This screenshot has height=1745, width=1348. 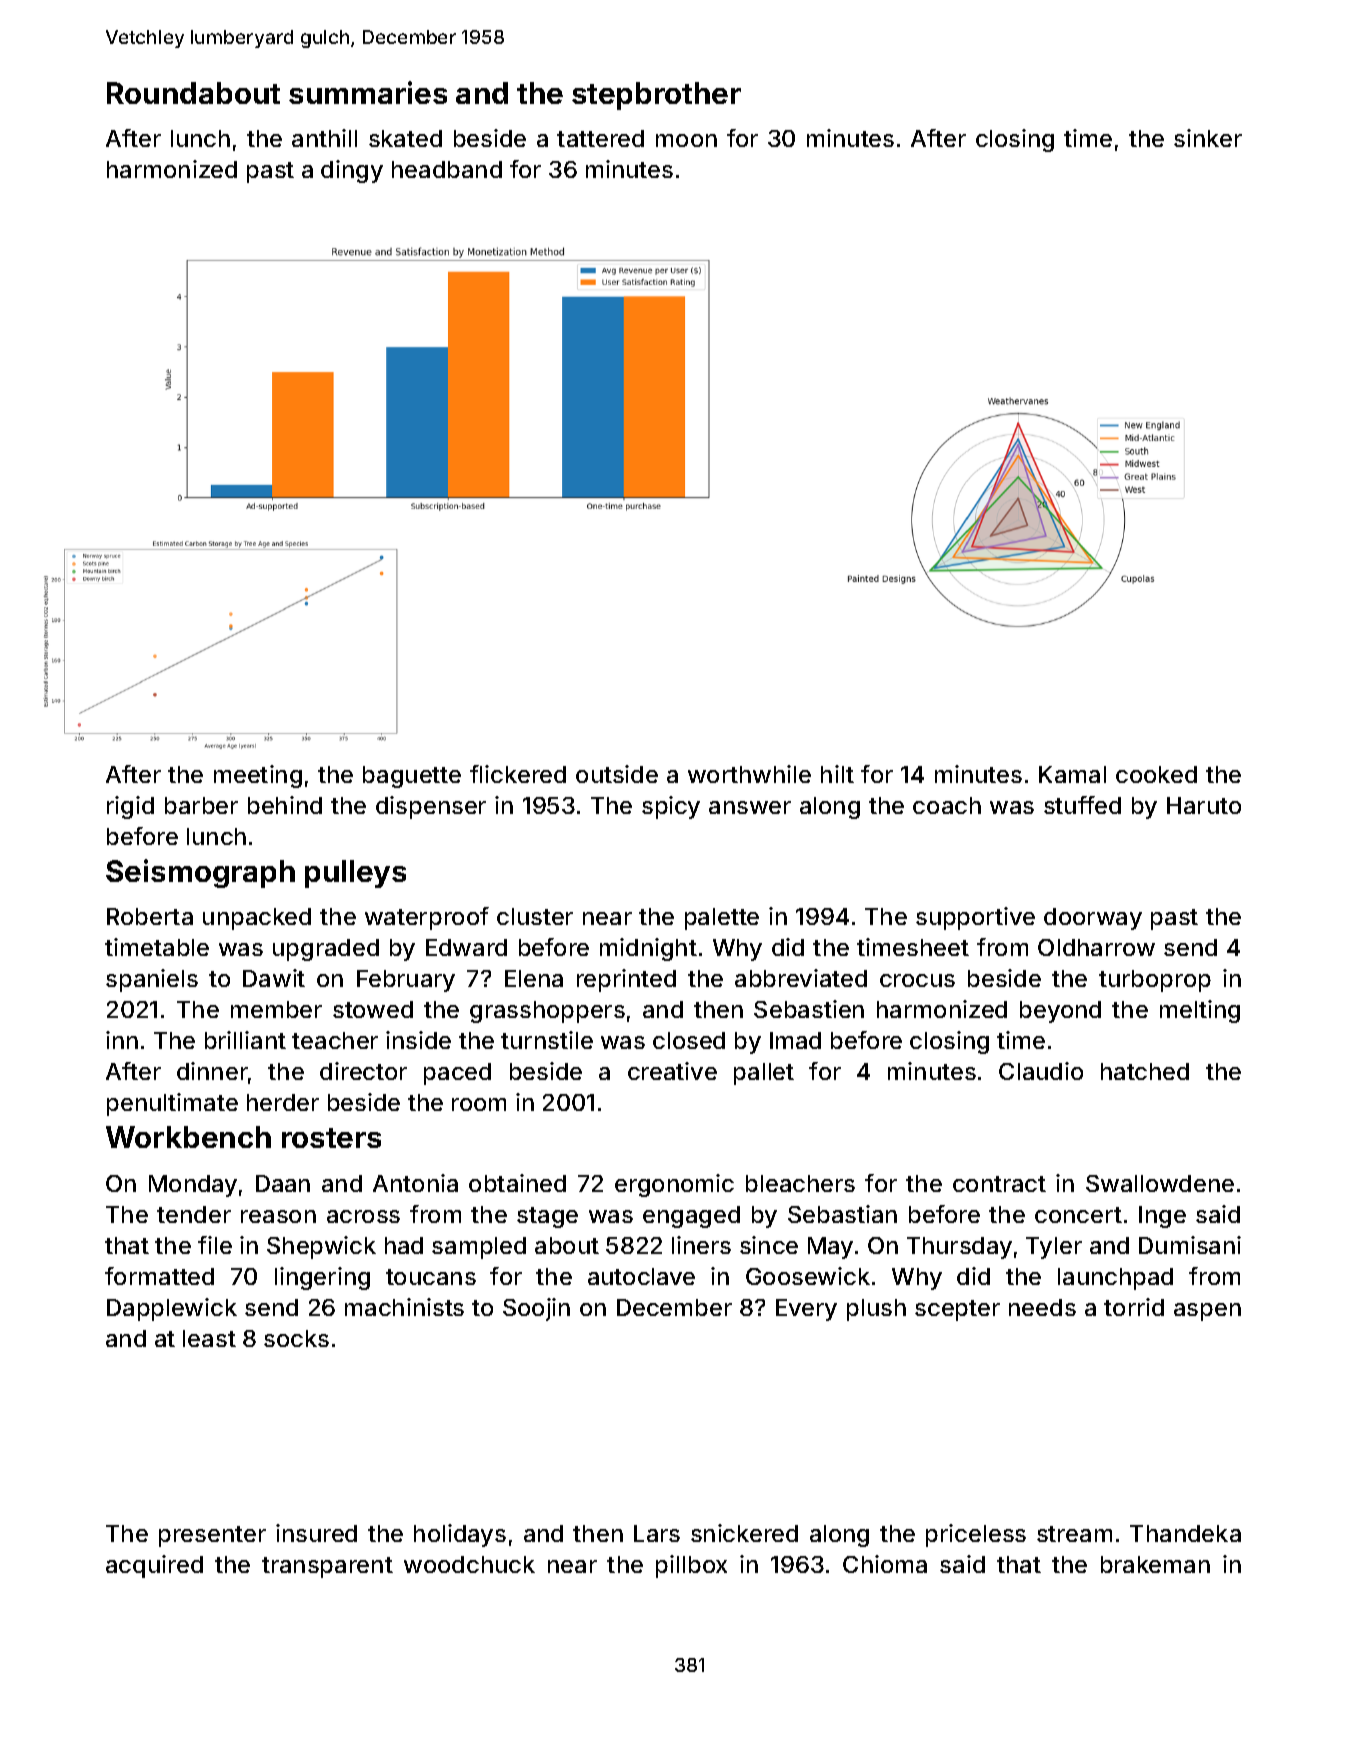 I want to click on sinker, so click(x=1208, y=138).
